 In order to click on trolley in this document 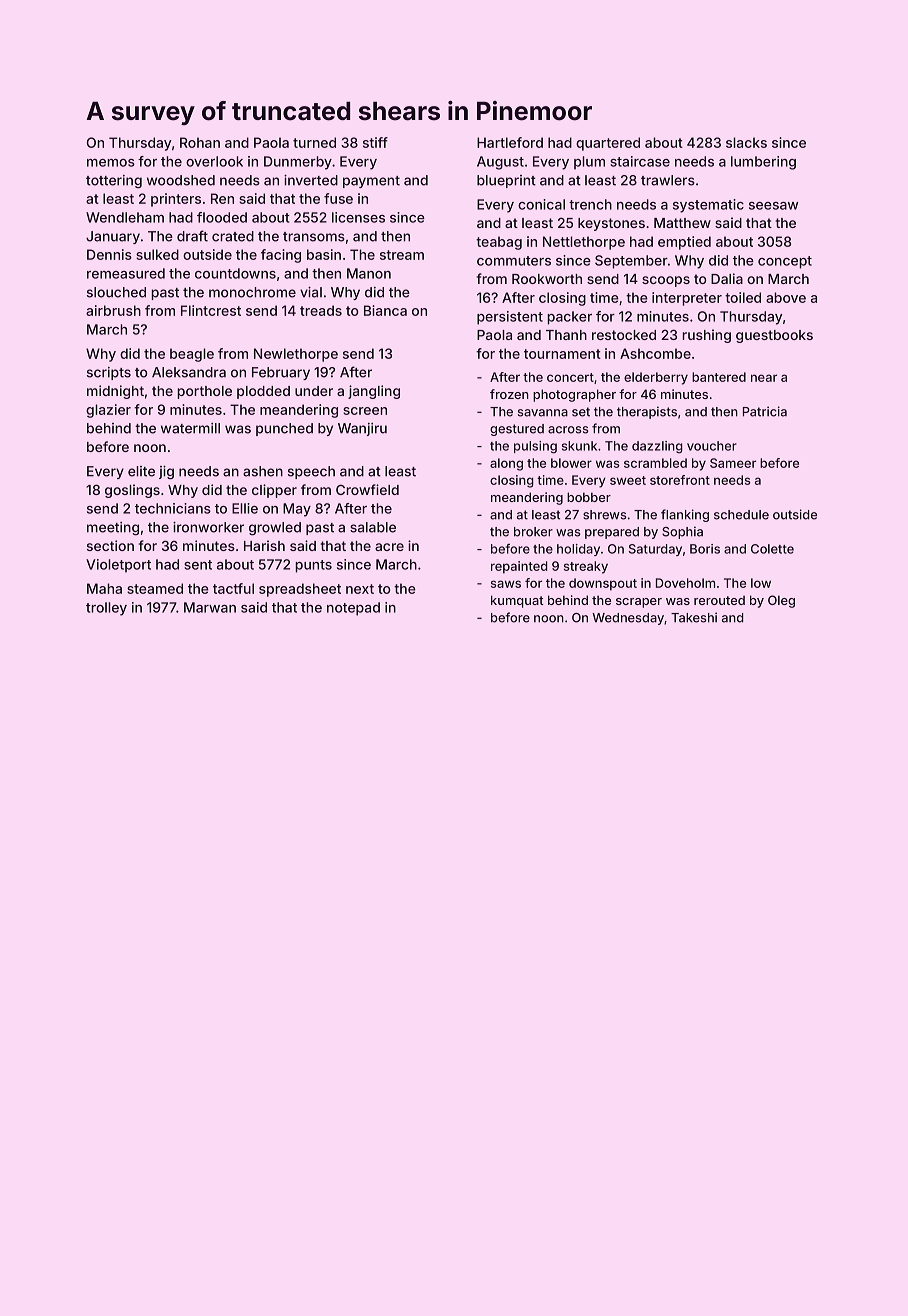, I will do `click(106, 609)`.
